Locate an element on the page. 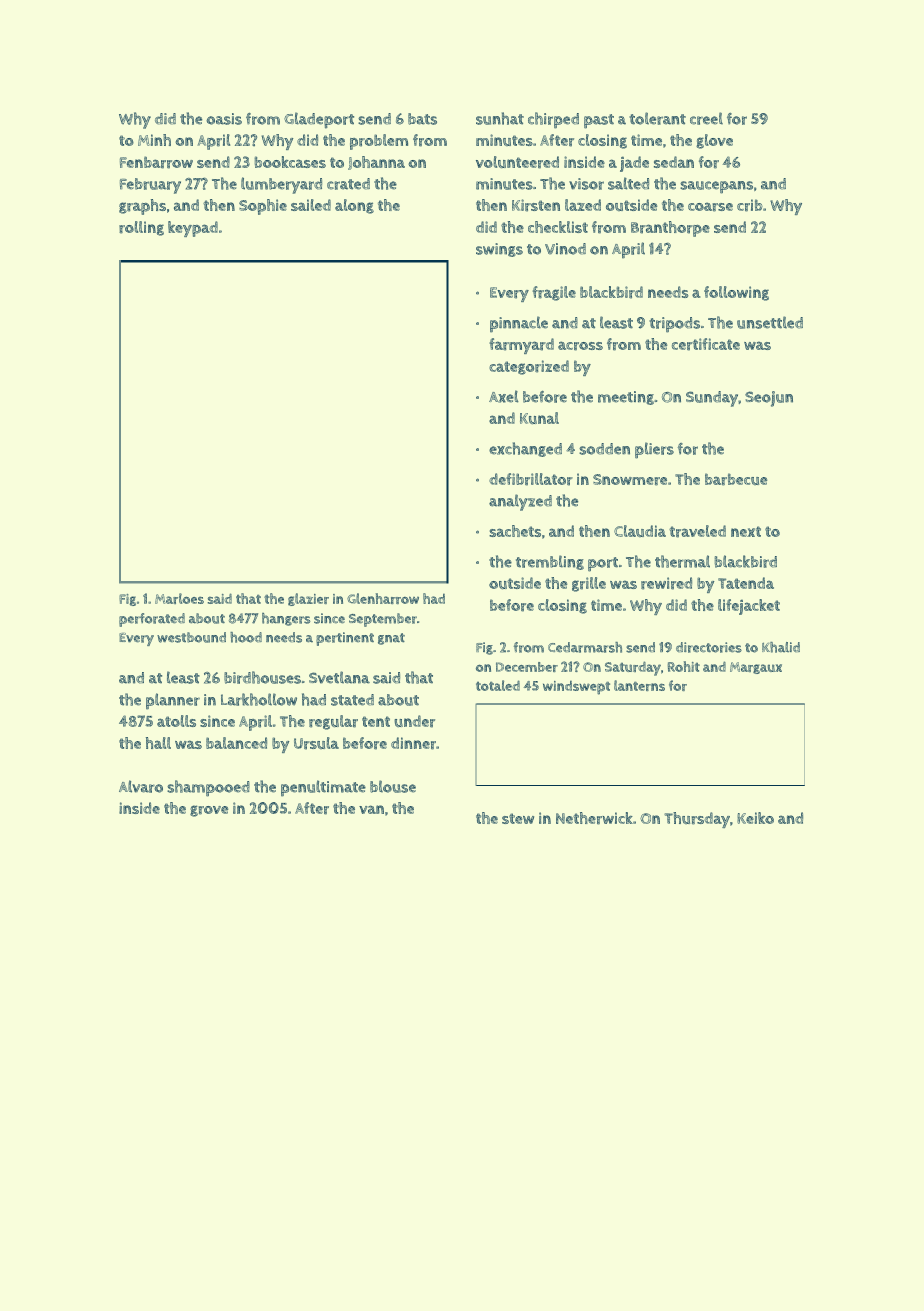 The width and height of the page is (924, 1311). keypad is located at coordinates (193, 229).
